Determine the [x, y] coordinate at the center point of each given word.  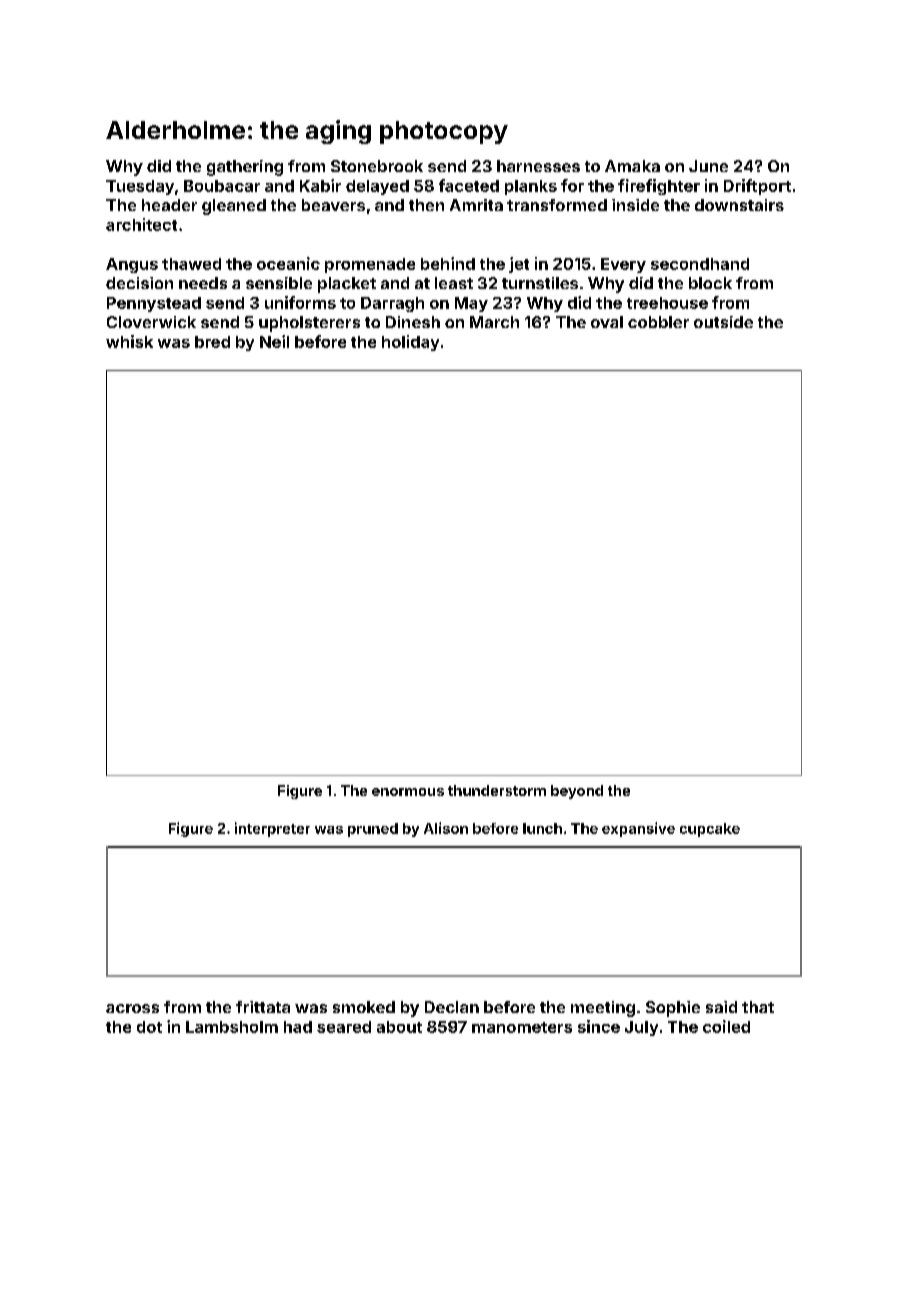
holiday [410, 343]
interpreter [272, 829]
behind [448, 263]
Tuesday [140, 187]
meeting [603, 1009]
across [132, 1008]
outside [723, 322]
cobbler [658, 322]
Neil [274, 341]
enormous [408, 792]
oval [607, 322]
